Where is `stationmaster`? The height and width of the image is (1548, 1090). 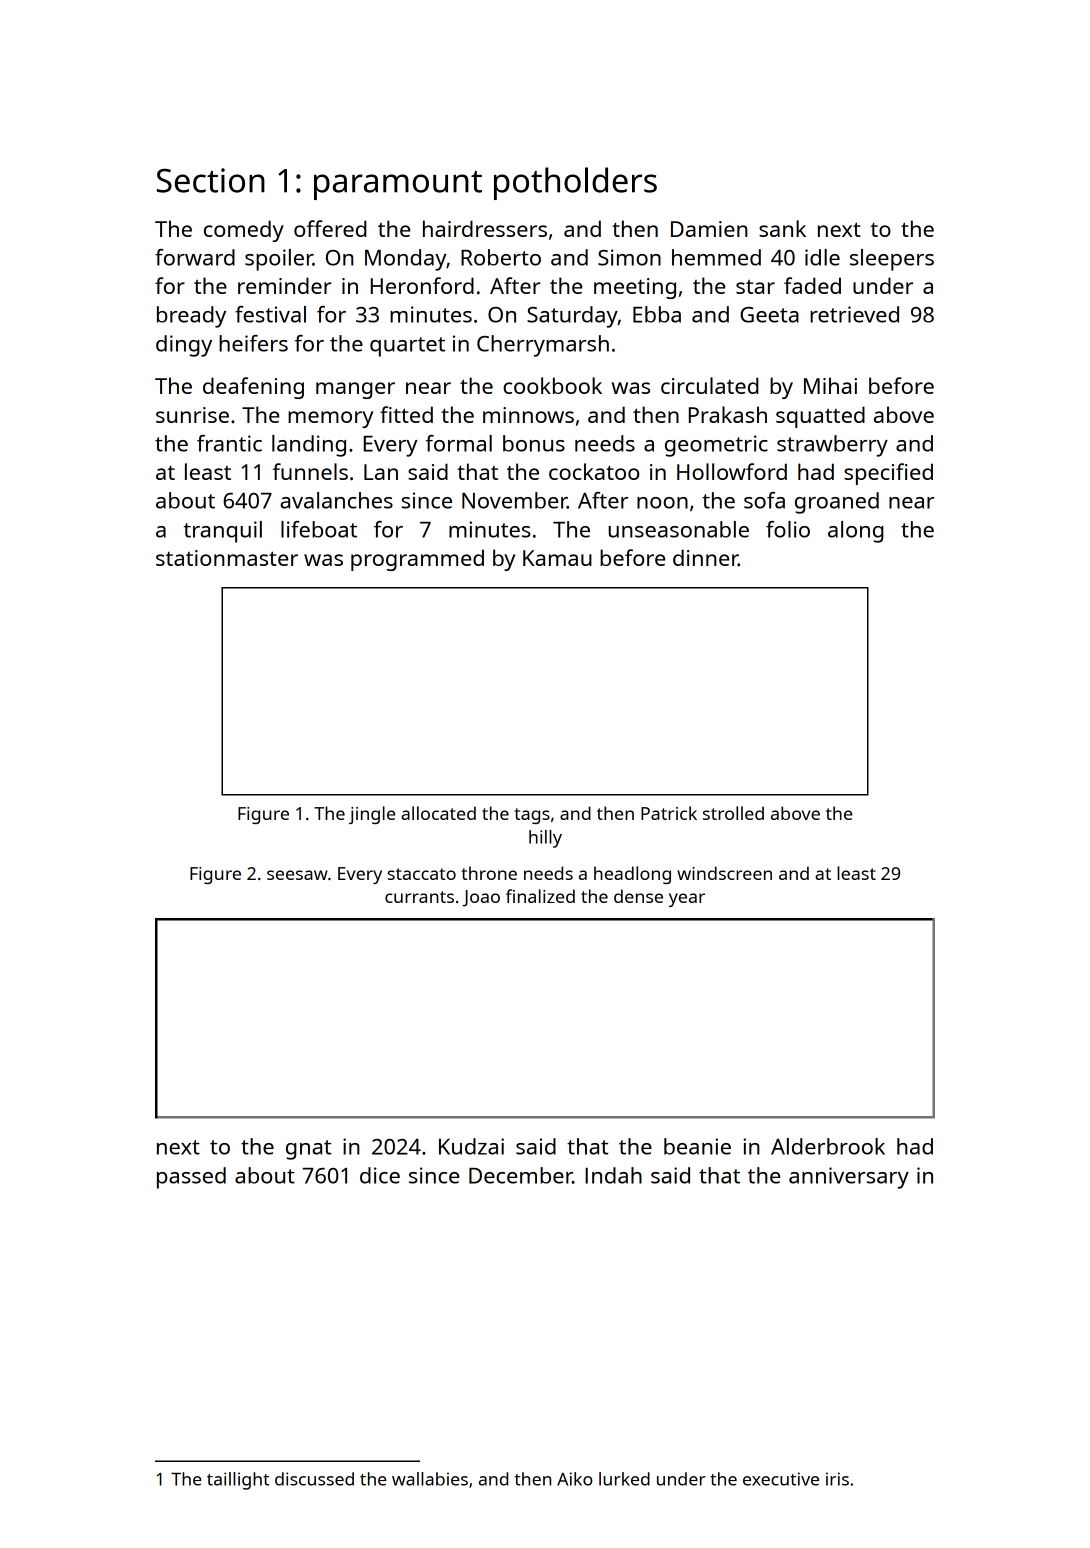 stationmaster is located at coordinates (227, 558).
